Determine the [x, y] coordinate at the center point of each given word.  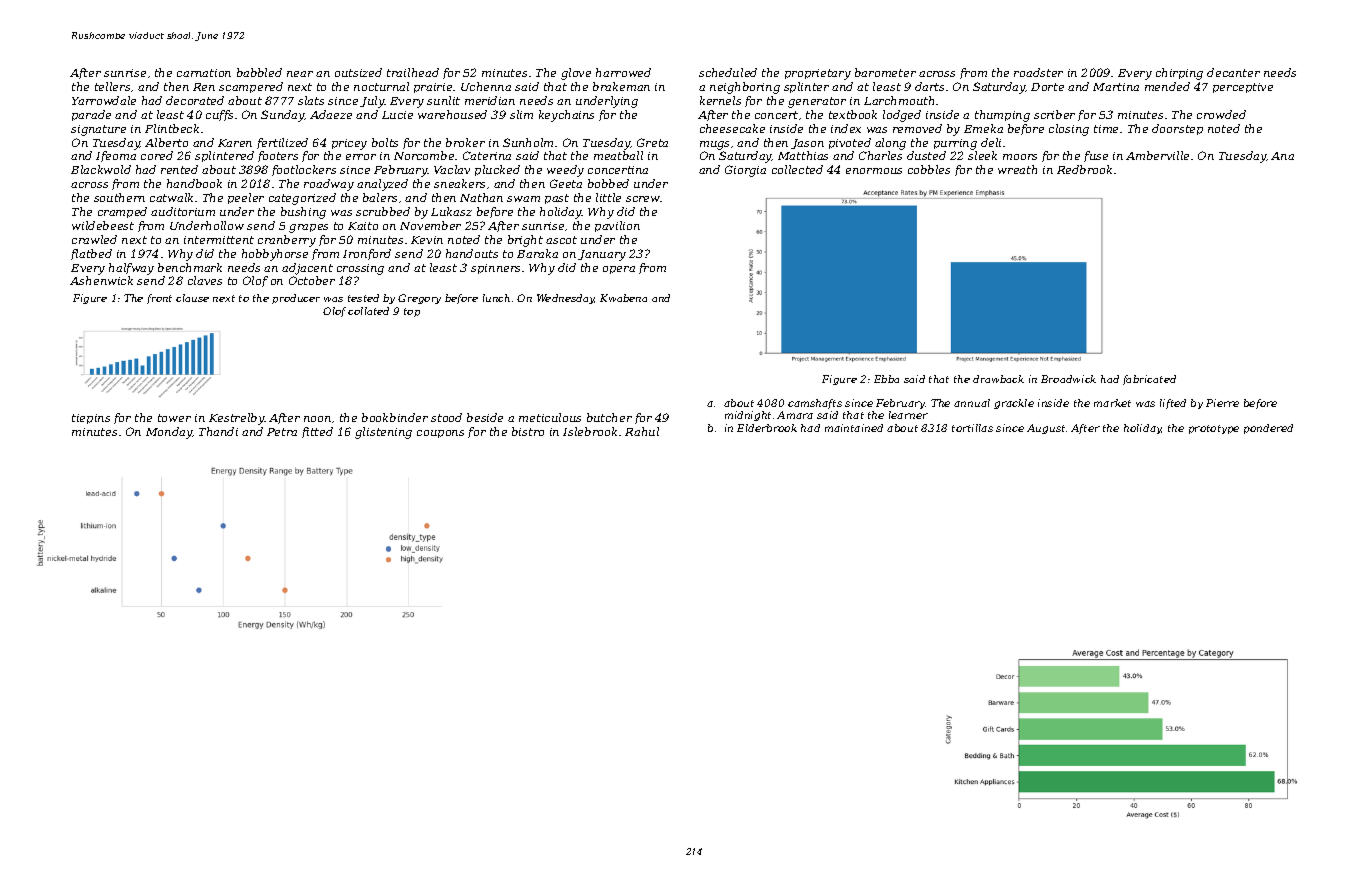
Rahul [642, 431]
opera [619, 270]
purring [955, 144]
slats [311, 100]
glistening [383, 433]
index [846, 128]
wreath [1017, 169]
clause [192, 298]
